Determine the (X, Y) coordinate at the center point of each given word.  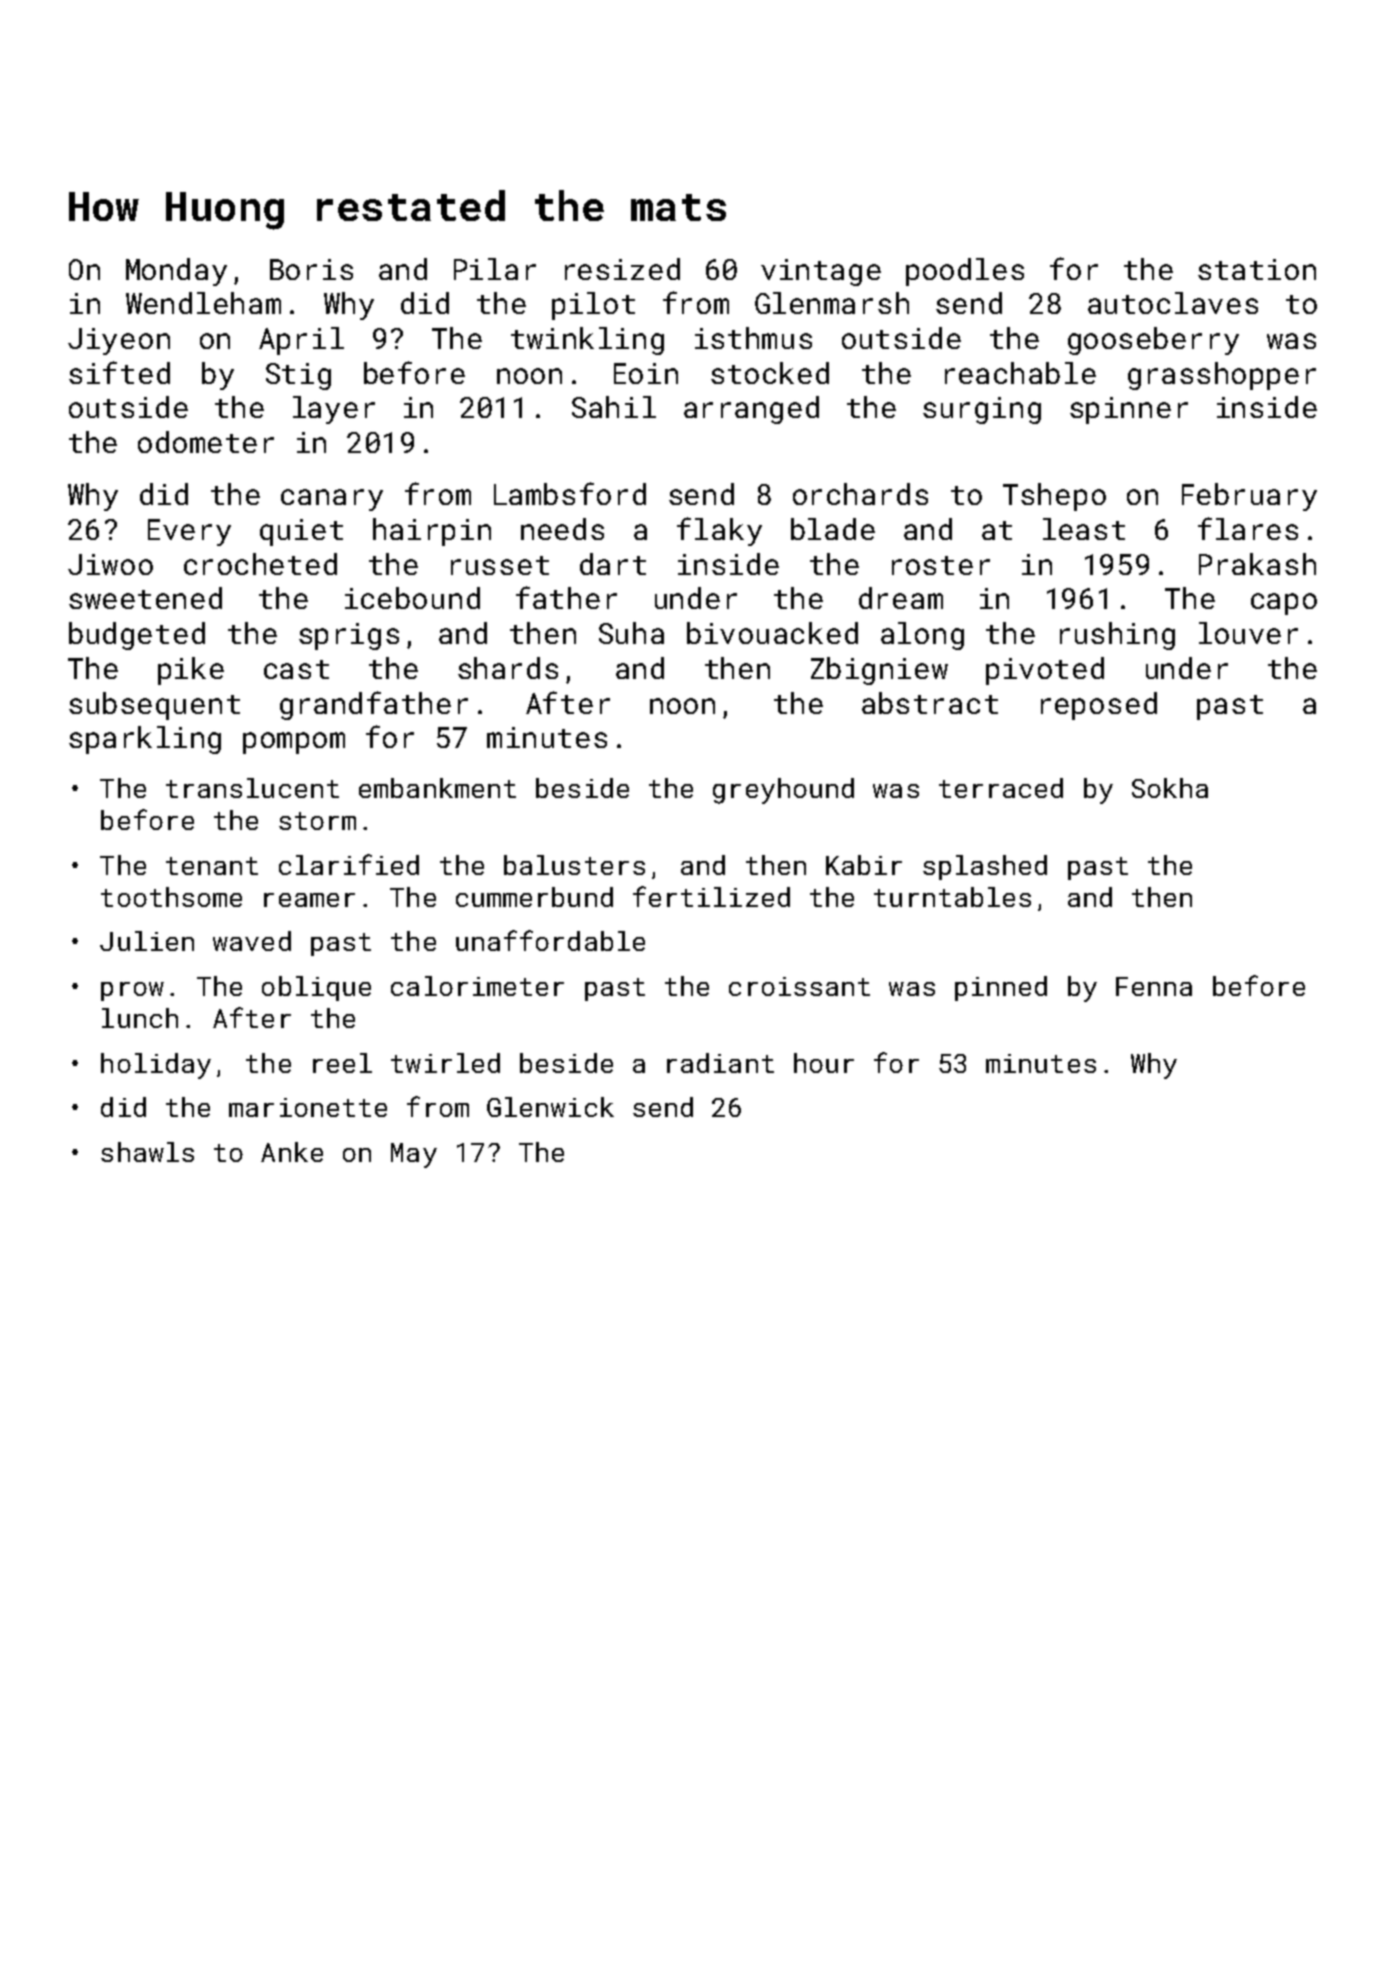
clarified (349, 864)
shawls (147, 1152)
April (301, 341)
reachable (1020, 373)
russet (500, 565)
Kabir (864, 865)
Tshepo (1054, 497)
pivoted (1045, 671)
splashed (985, 867)
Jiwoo (110, 564)
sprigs (349, 636)
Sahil (614, 407)
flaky (719, 531)
